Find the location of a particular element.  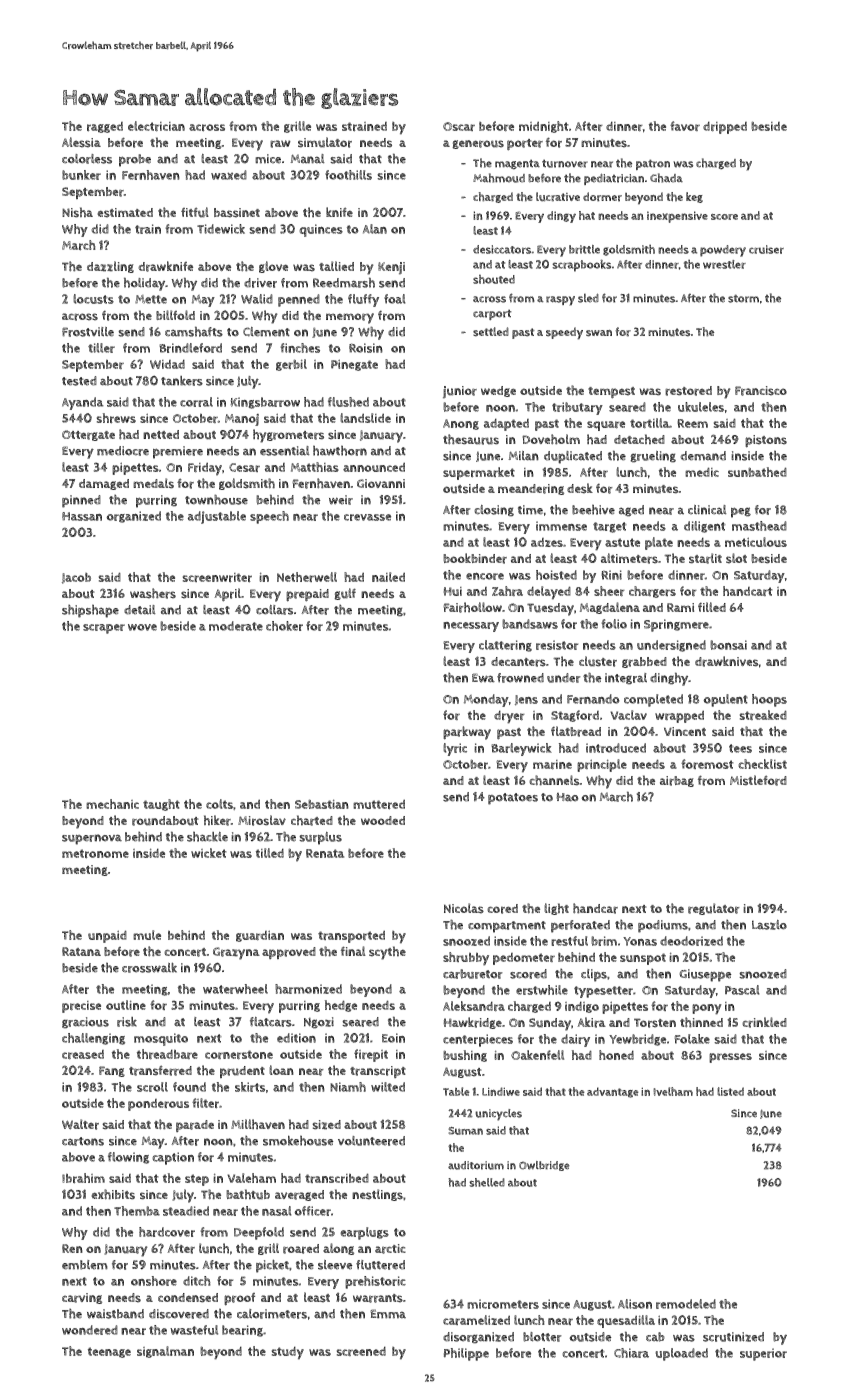

Jacob is located at coordinates (76, 578).
